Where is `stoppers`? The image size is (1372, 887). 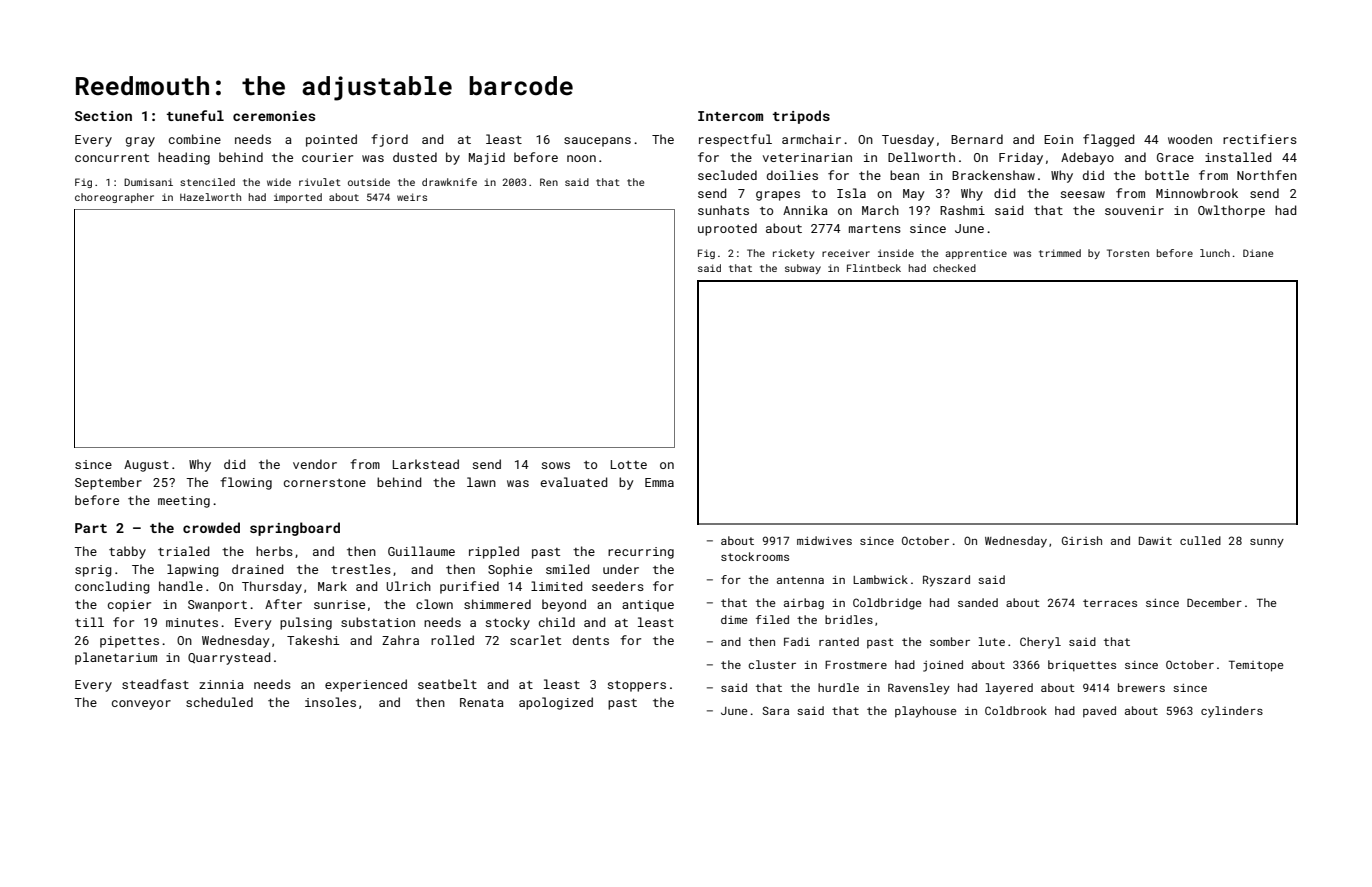 stoppers is located at coordinates (637, 686).
